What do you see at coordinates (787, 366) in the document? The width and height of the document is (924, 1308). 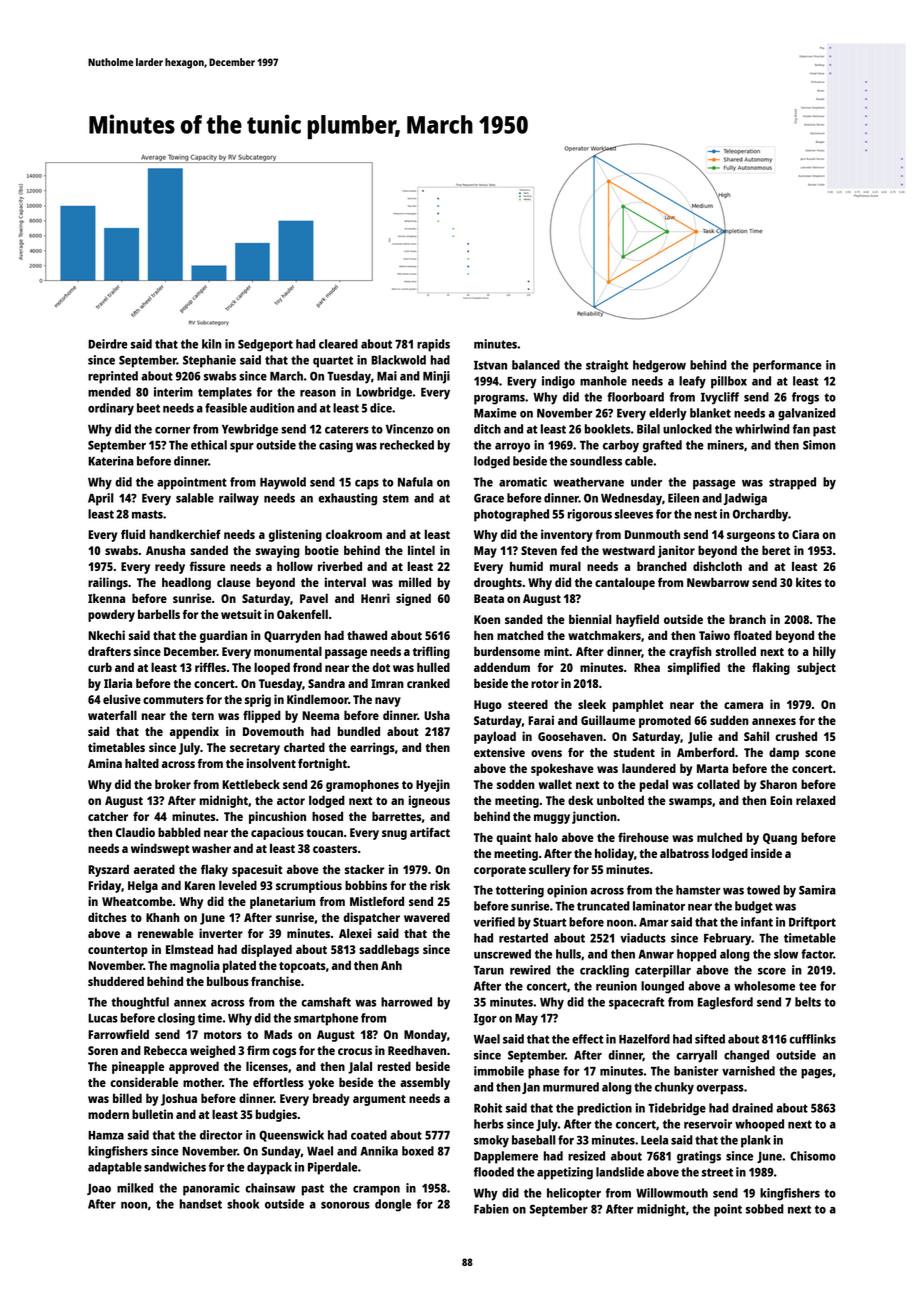 I see `performance` at bounding box center [787, 366].
